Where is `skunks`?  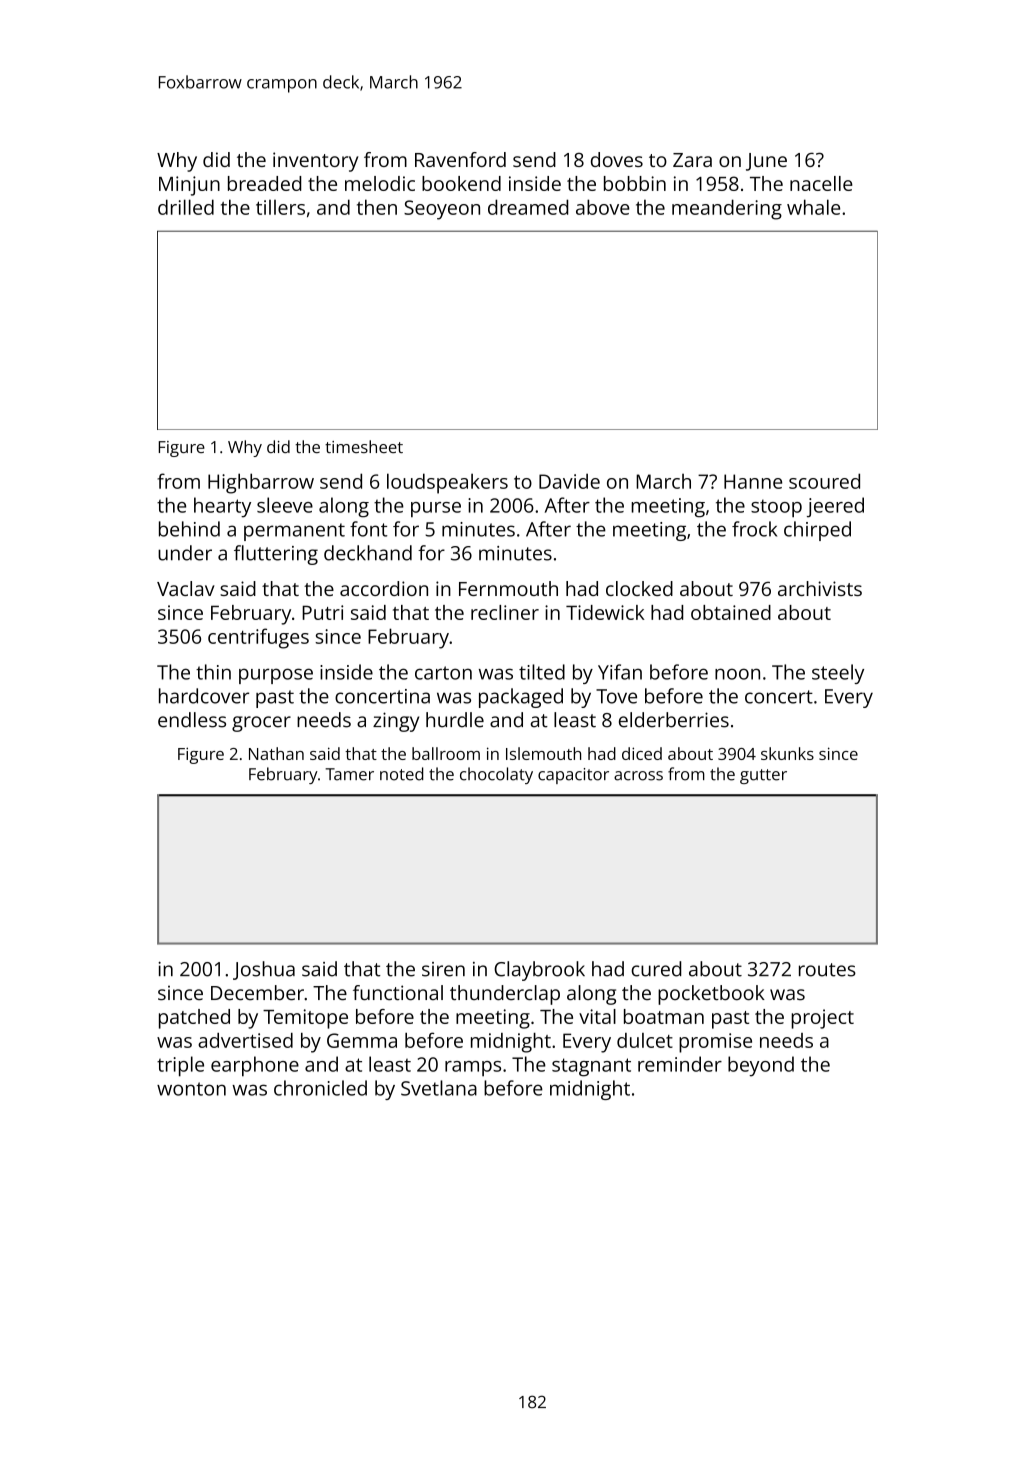 skunks is located at coordinates (787, 753).
